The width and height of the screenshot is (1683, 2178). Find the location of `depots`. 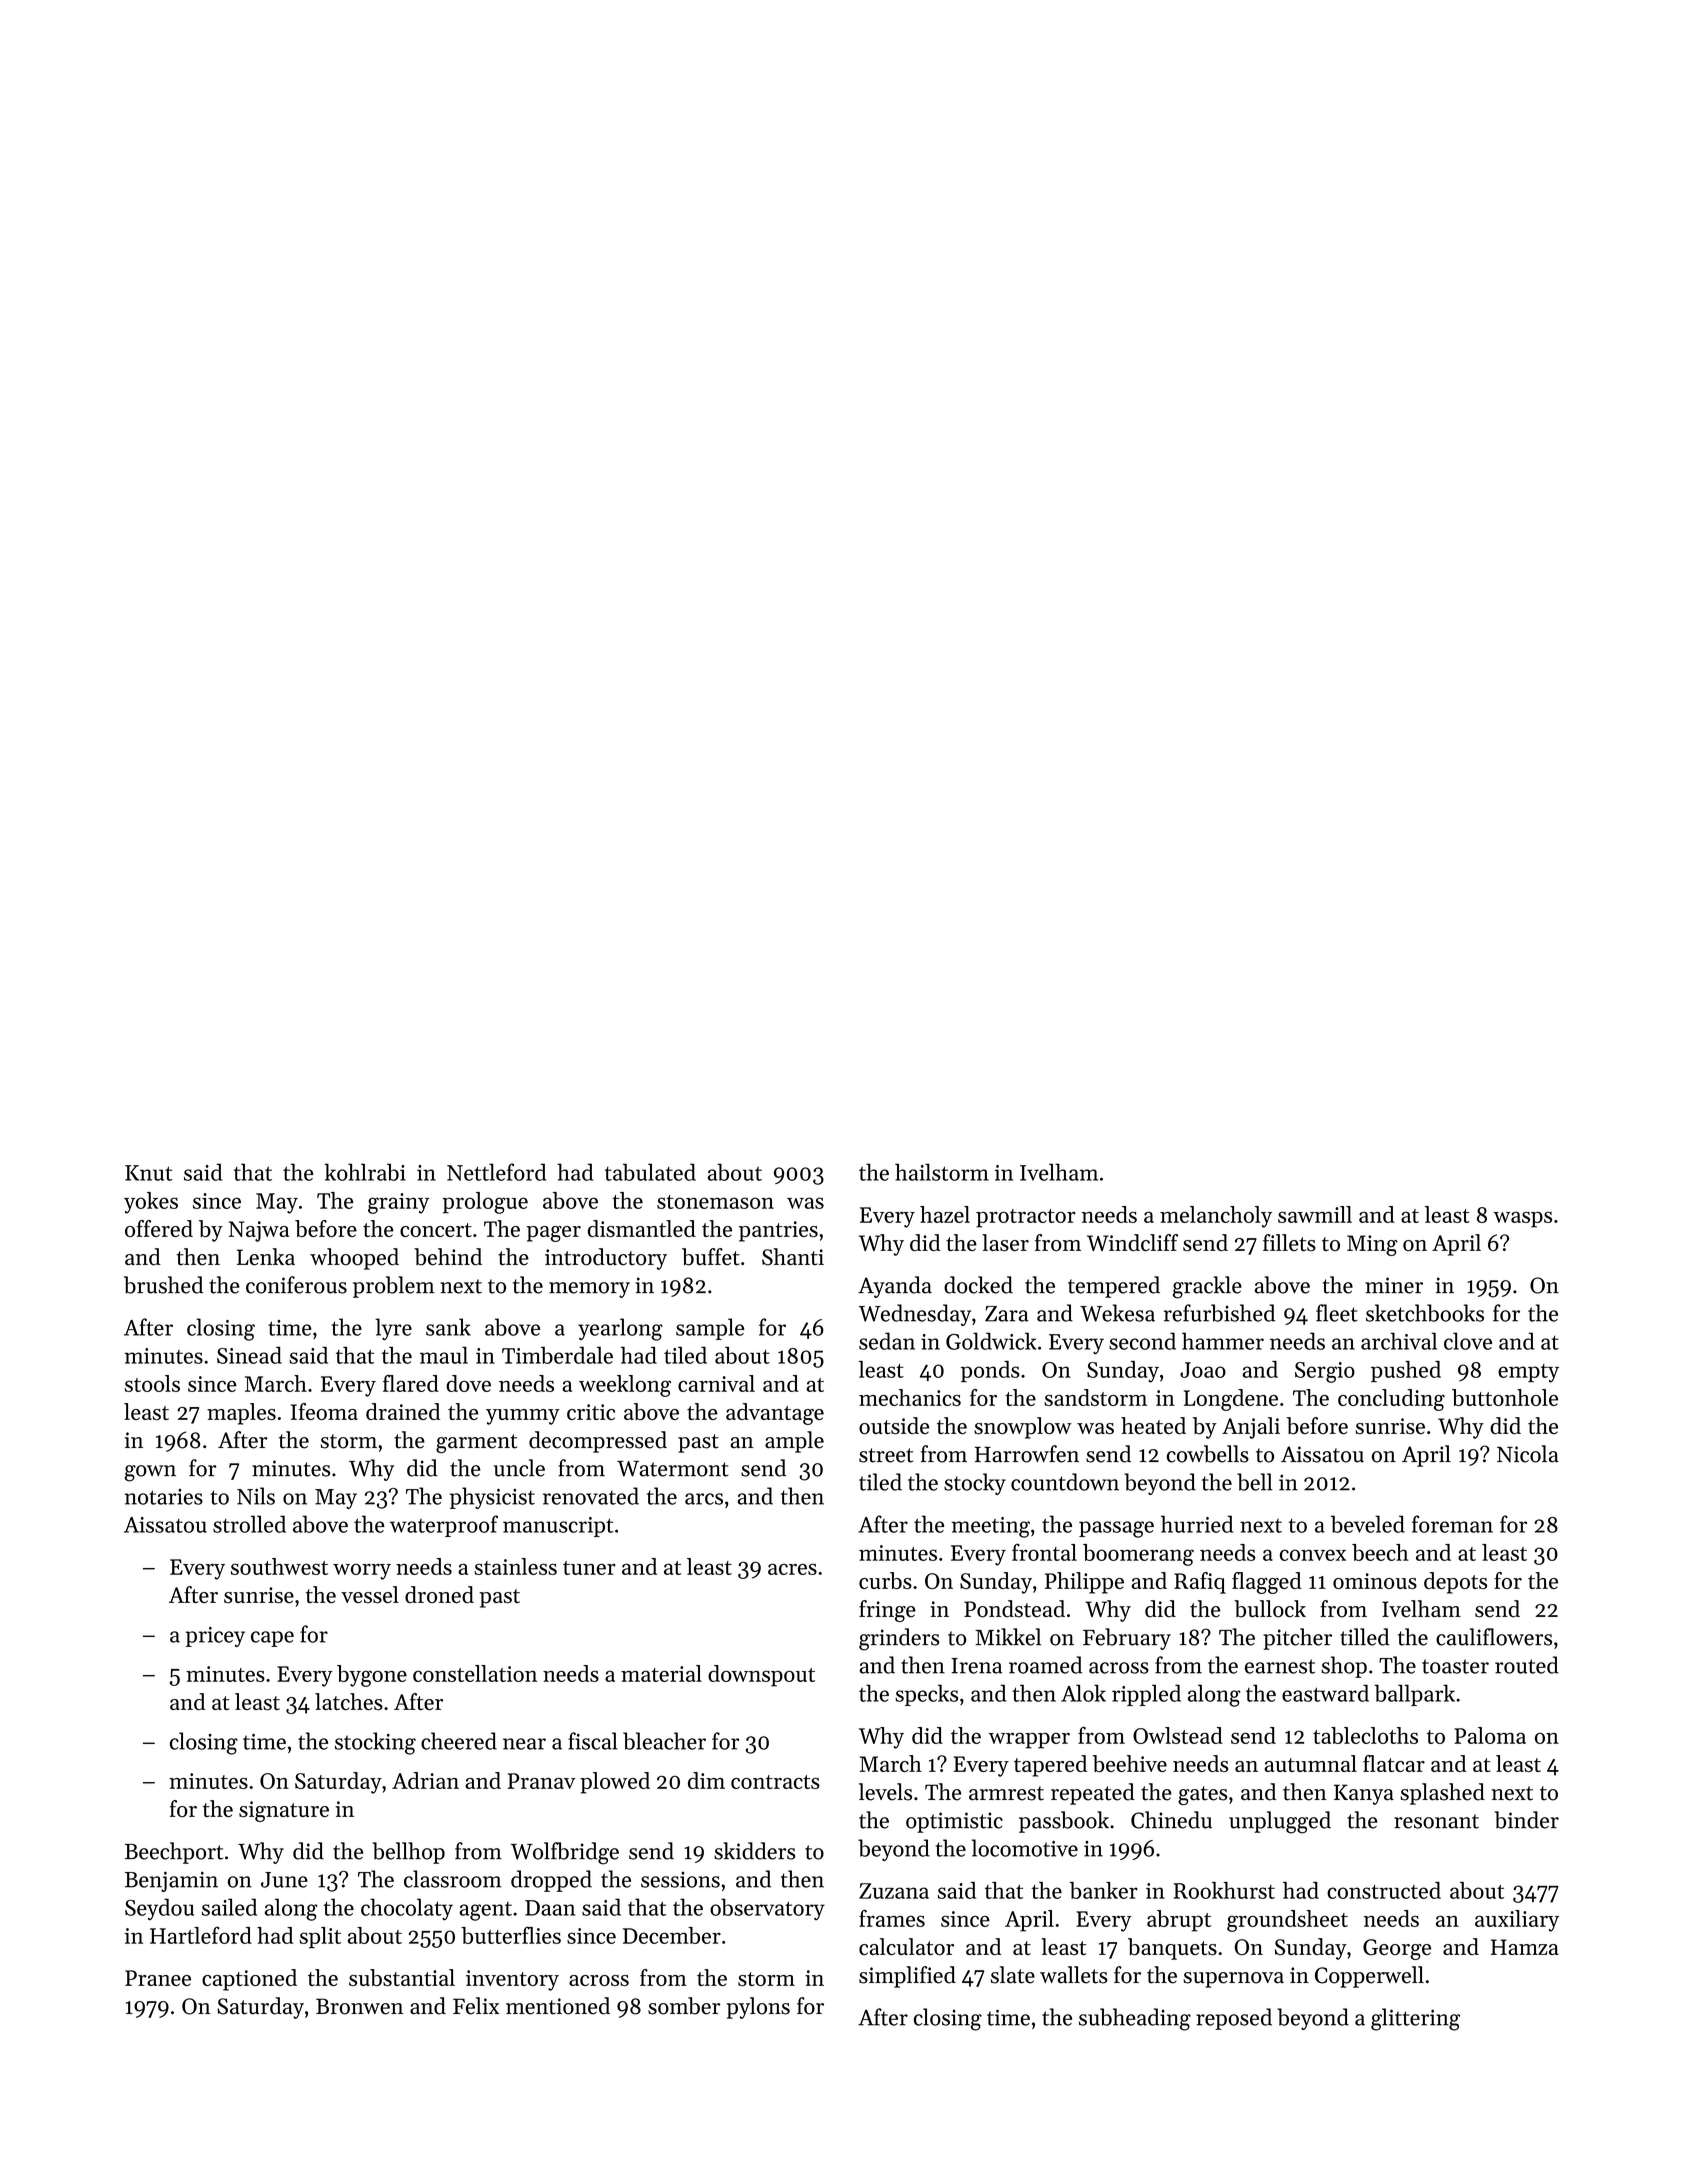

depots is located at coordinates (1455, 1583).
